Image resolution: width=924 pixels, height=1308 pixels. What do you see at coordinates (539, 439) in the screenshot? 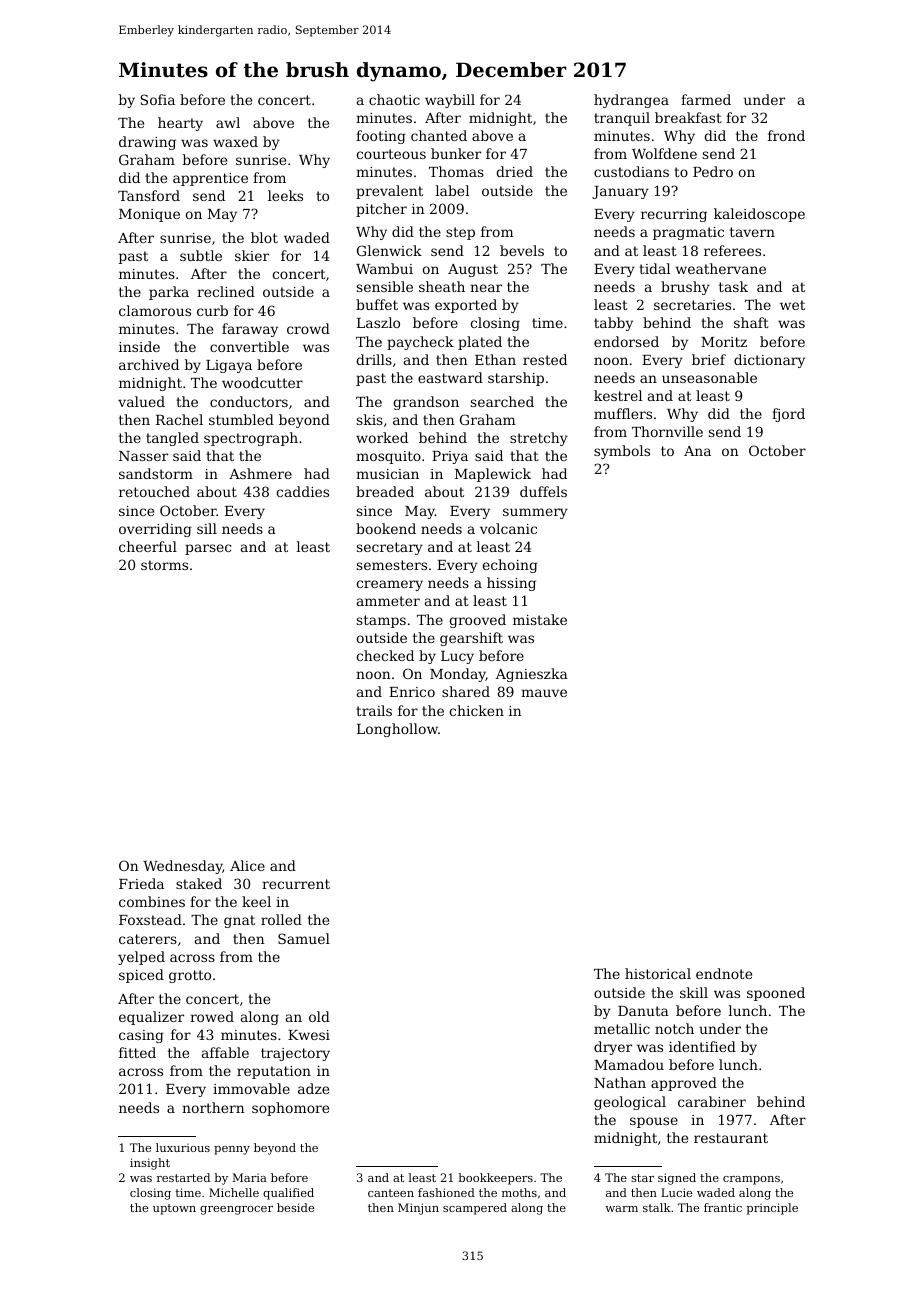
I see `stretchy` at bounding box center [539, 439].
